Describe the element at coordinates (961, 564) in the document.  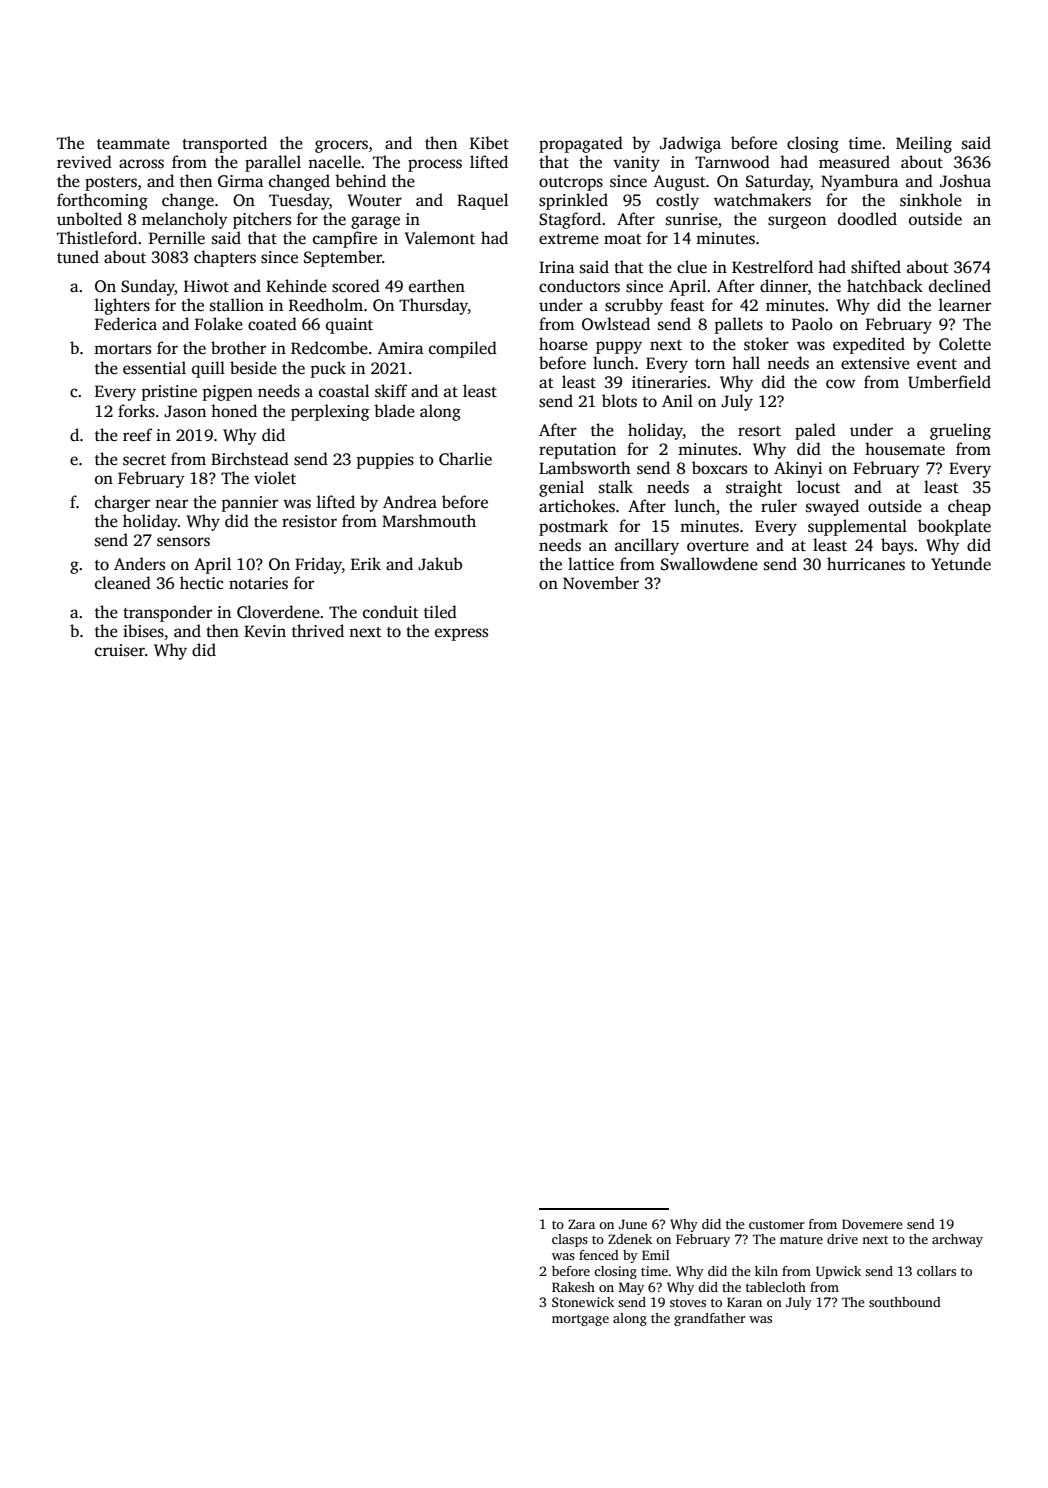
I see `Yetunde` at that location.
